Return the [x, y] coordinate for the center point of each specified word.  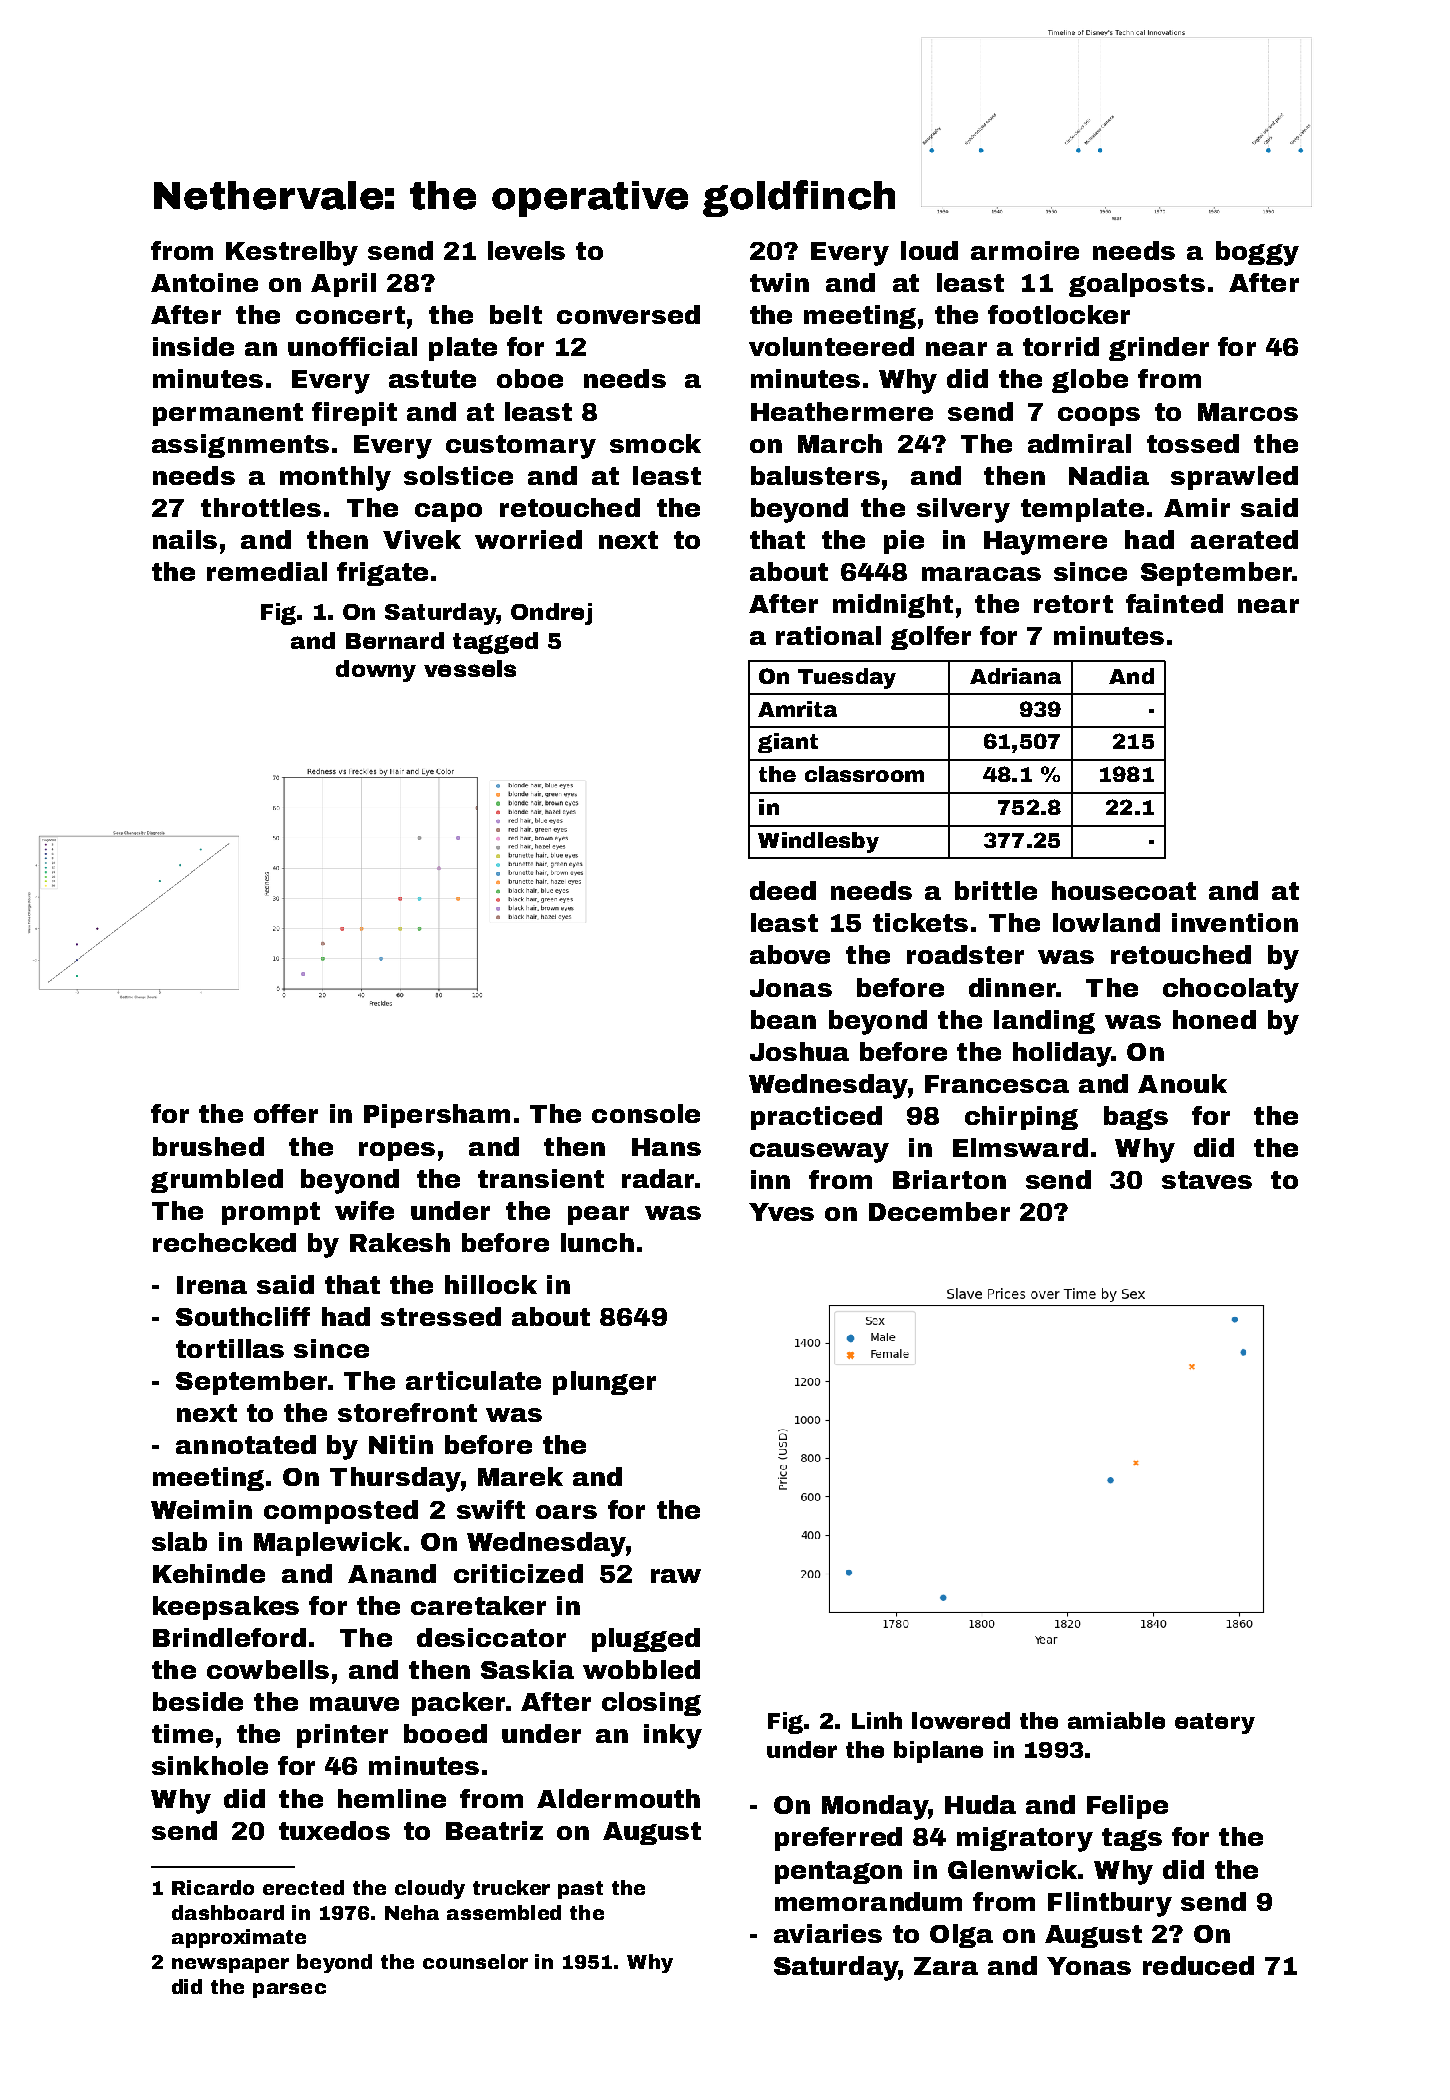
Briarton [949, 1179]
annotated [246, 1444]
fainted [1174, 603]
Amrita [797, 709]
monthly [335, 478]
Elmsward [1020, 1147]
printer [342, 1736]
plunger [604, 1383]
